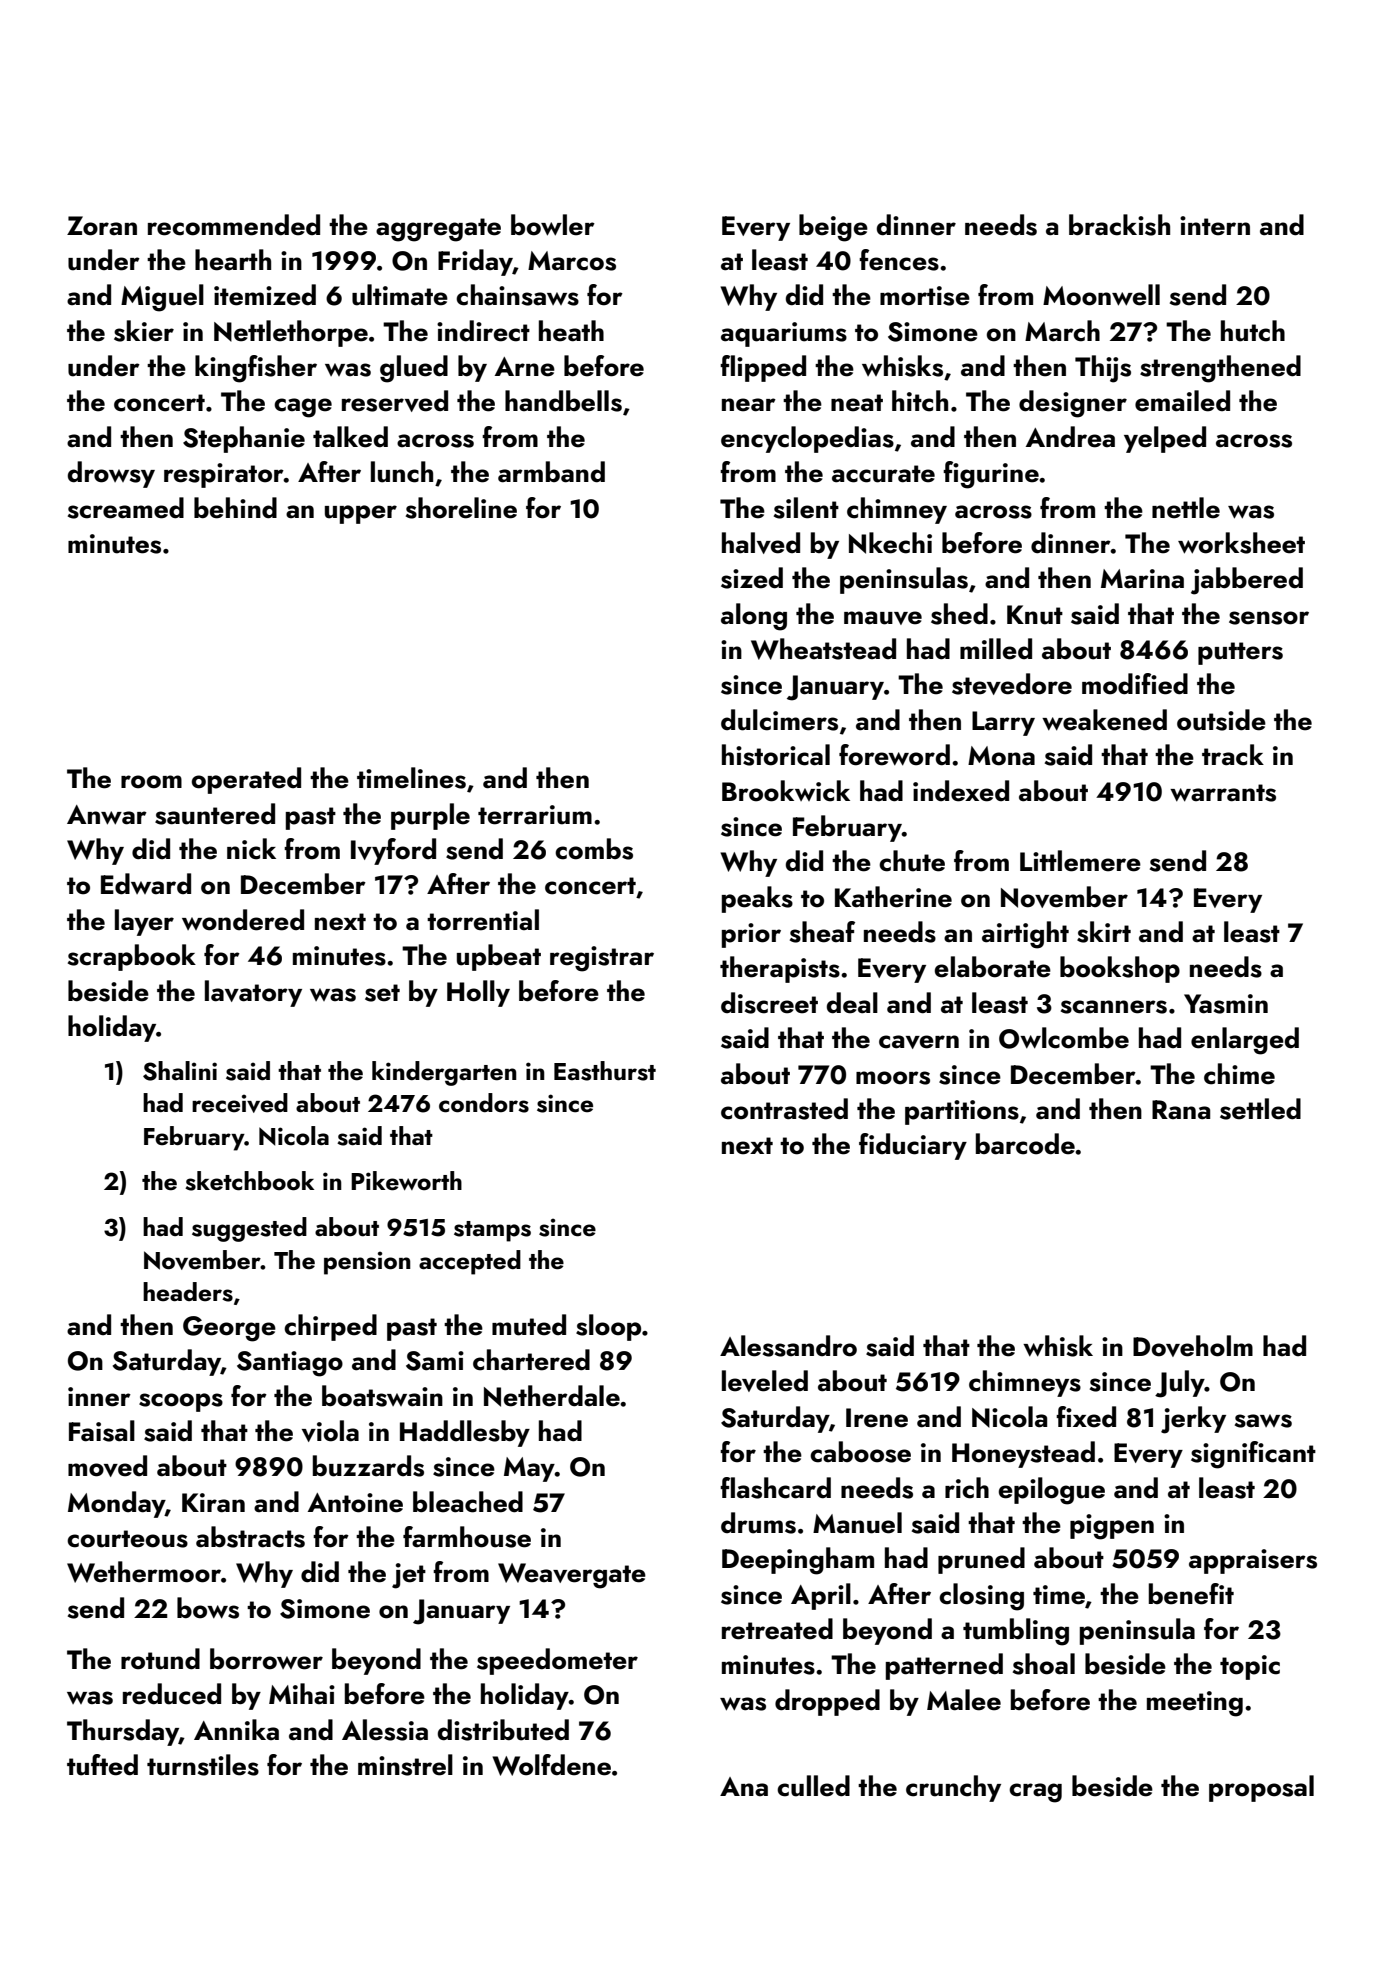  What do you see at coordinates (1215, 226) in the screenshot?
I see `intern` at bounding box center [1215, 226].
